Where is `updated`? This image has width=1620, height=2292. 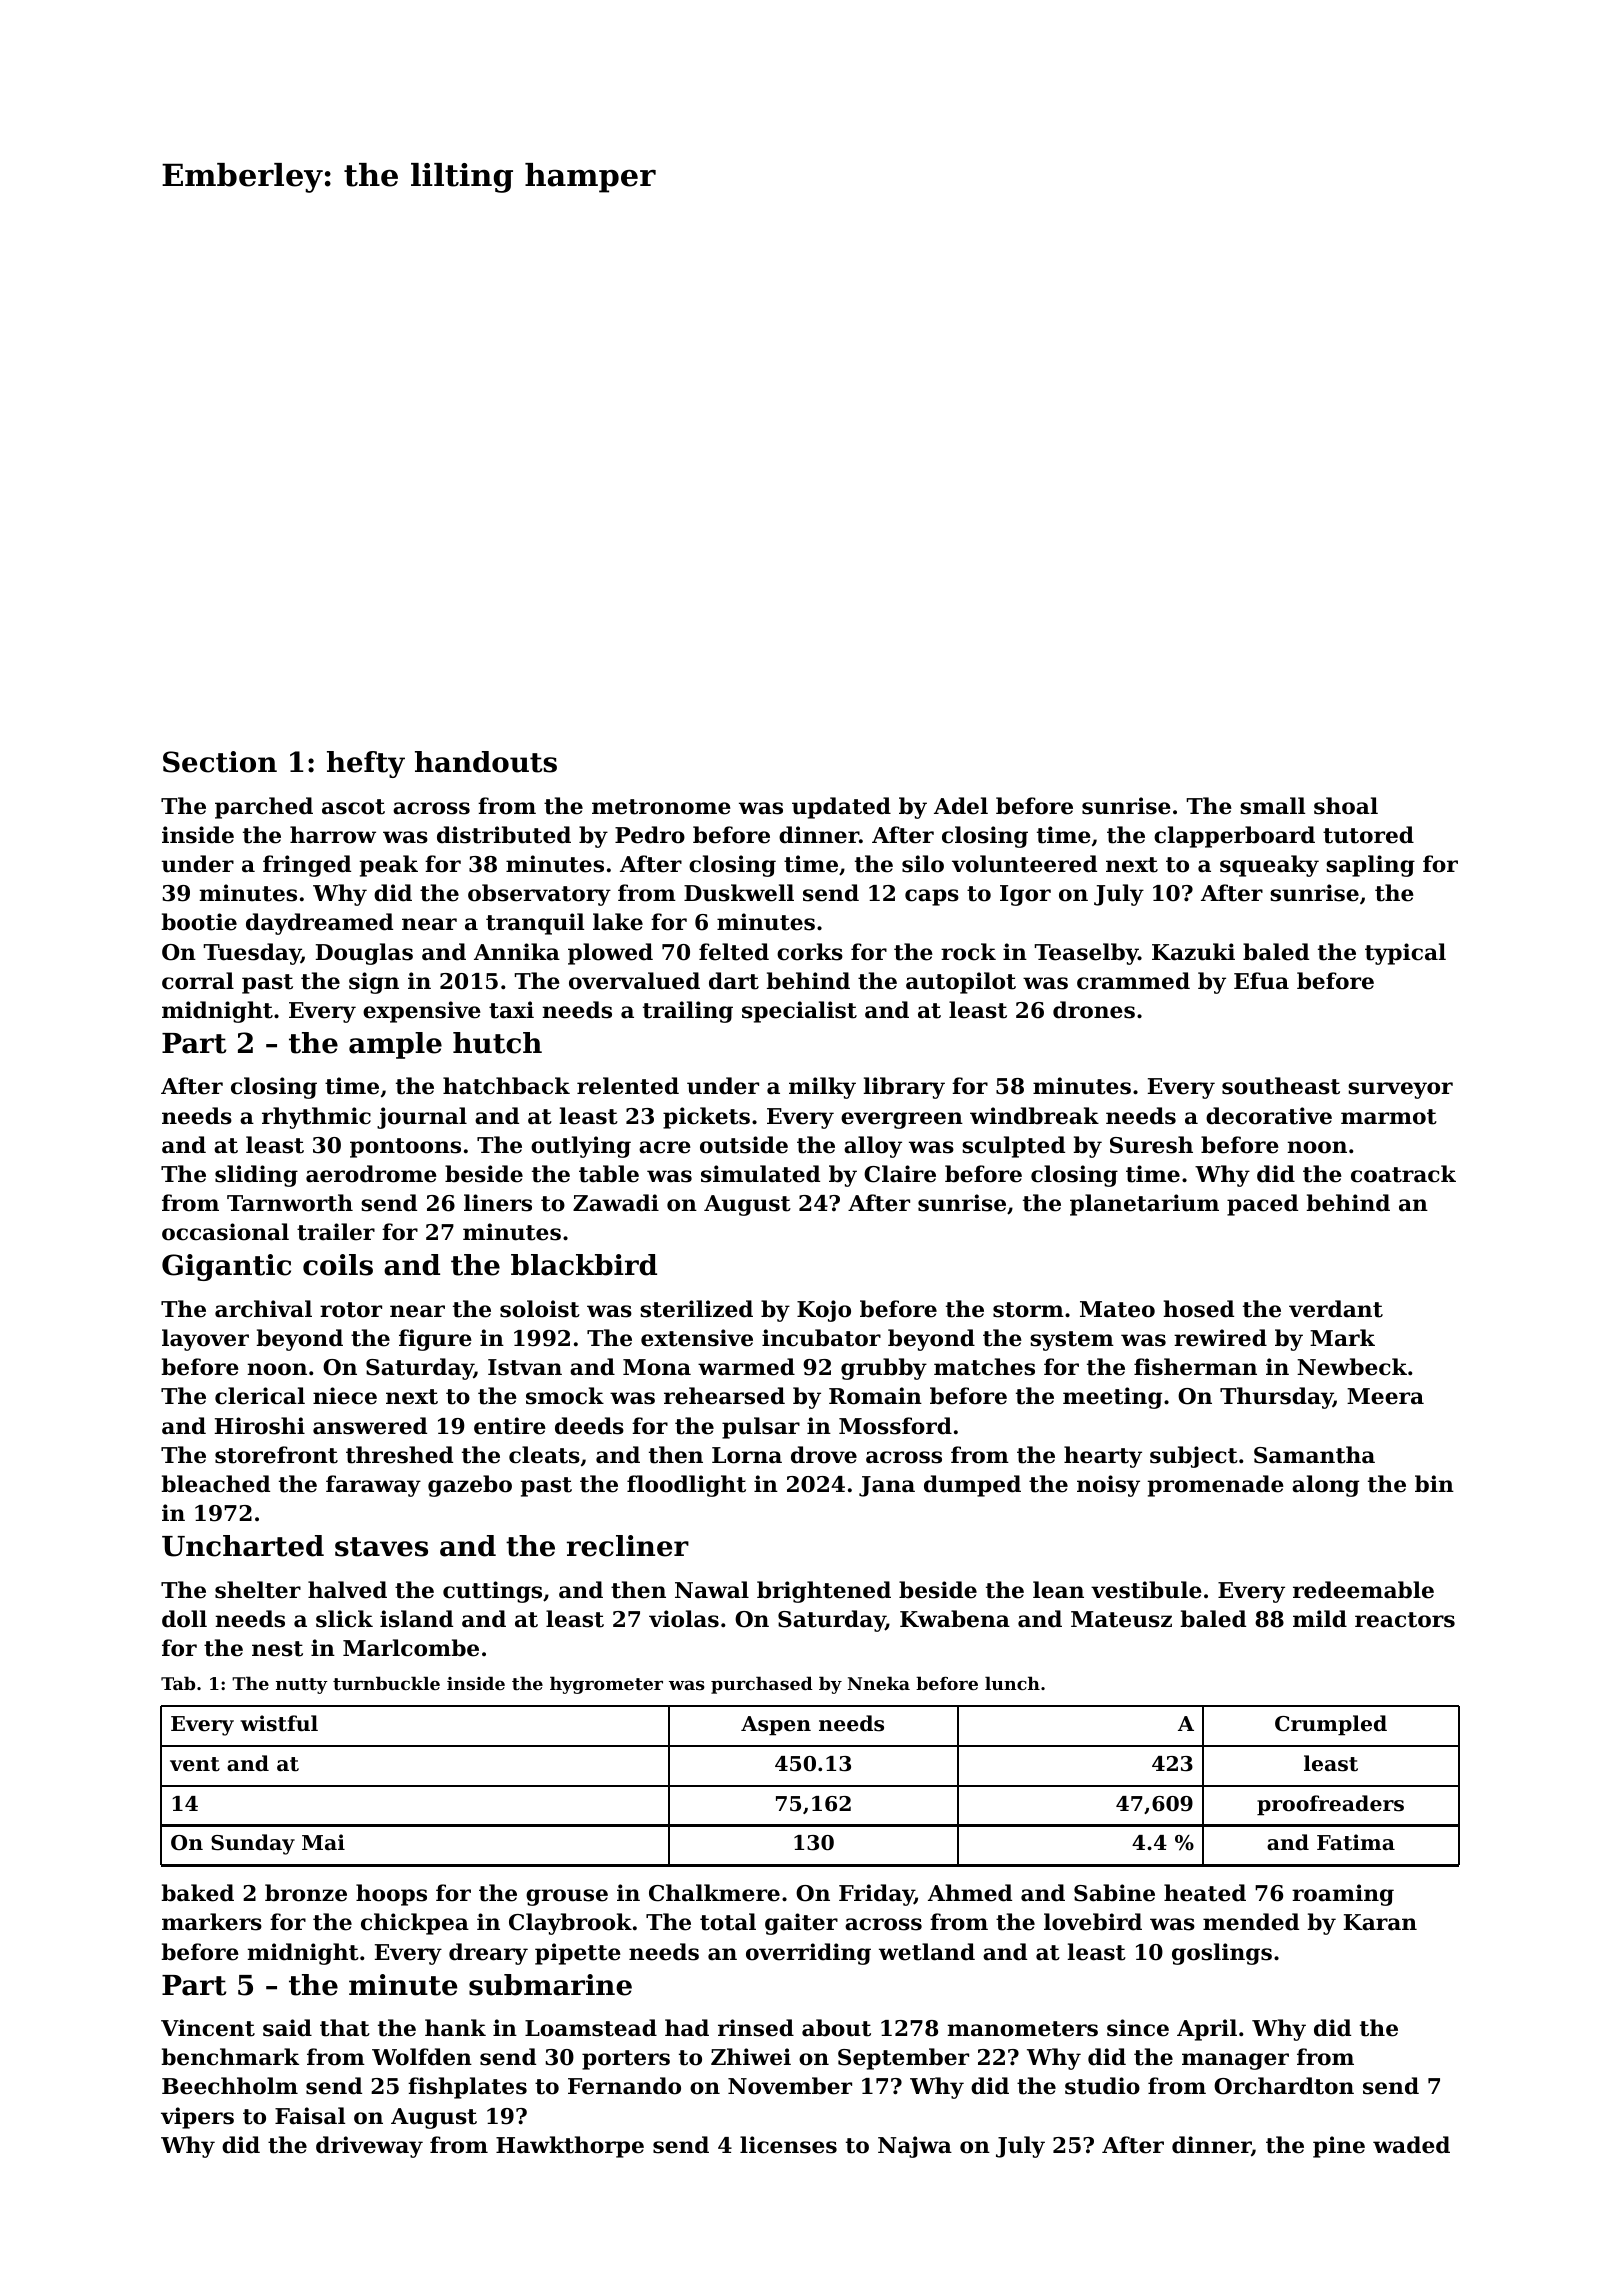 updated is located at coordinates (841, 808).
